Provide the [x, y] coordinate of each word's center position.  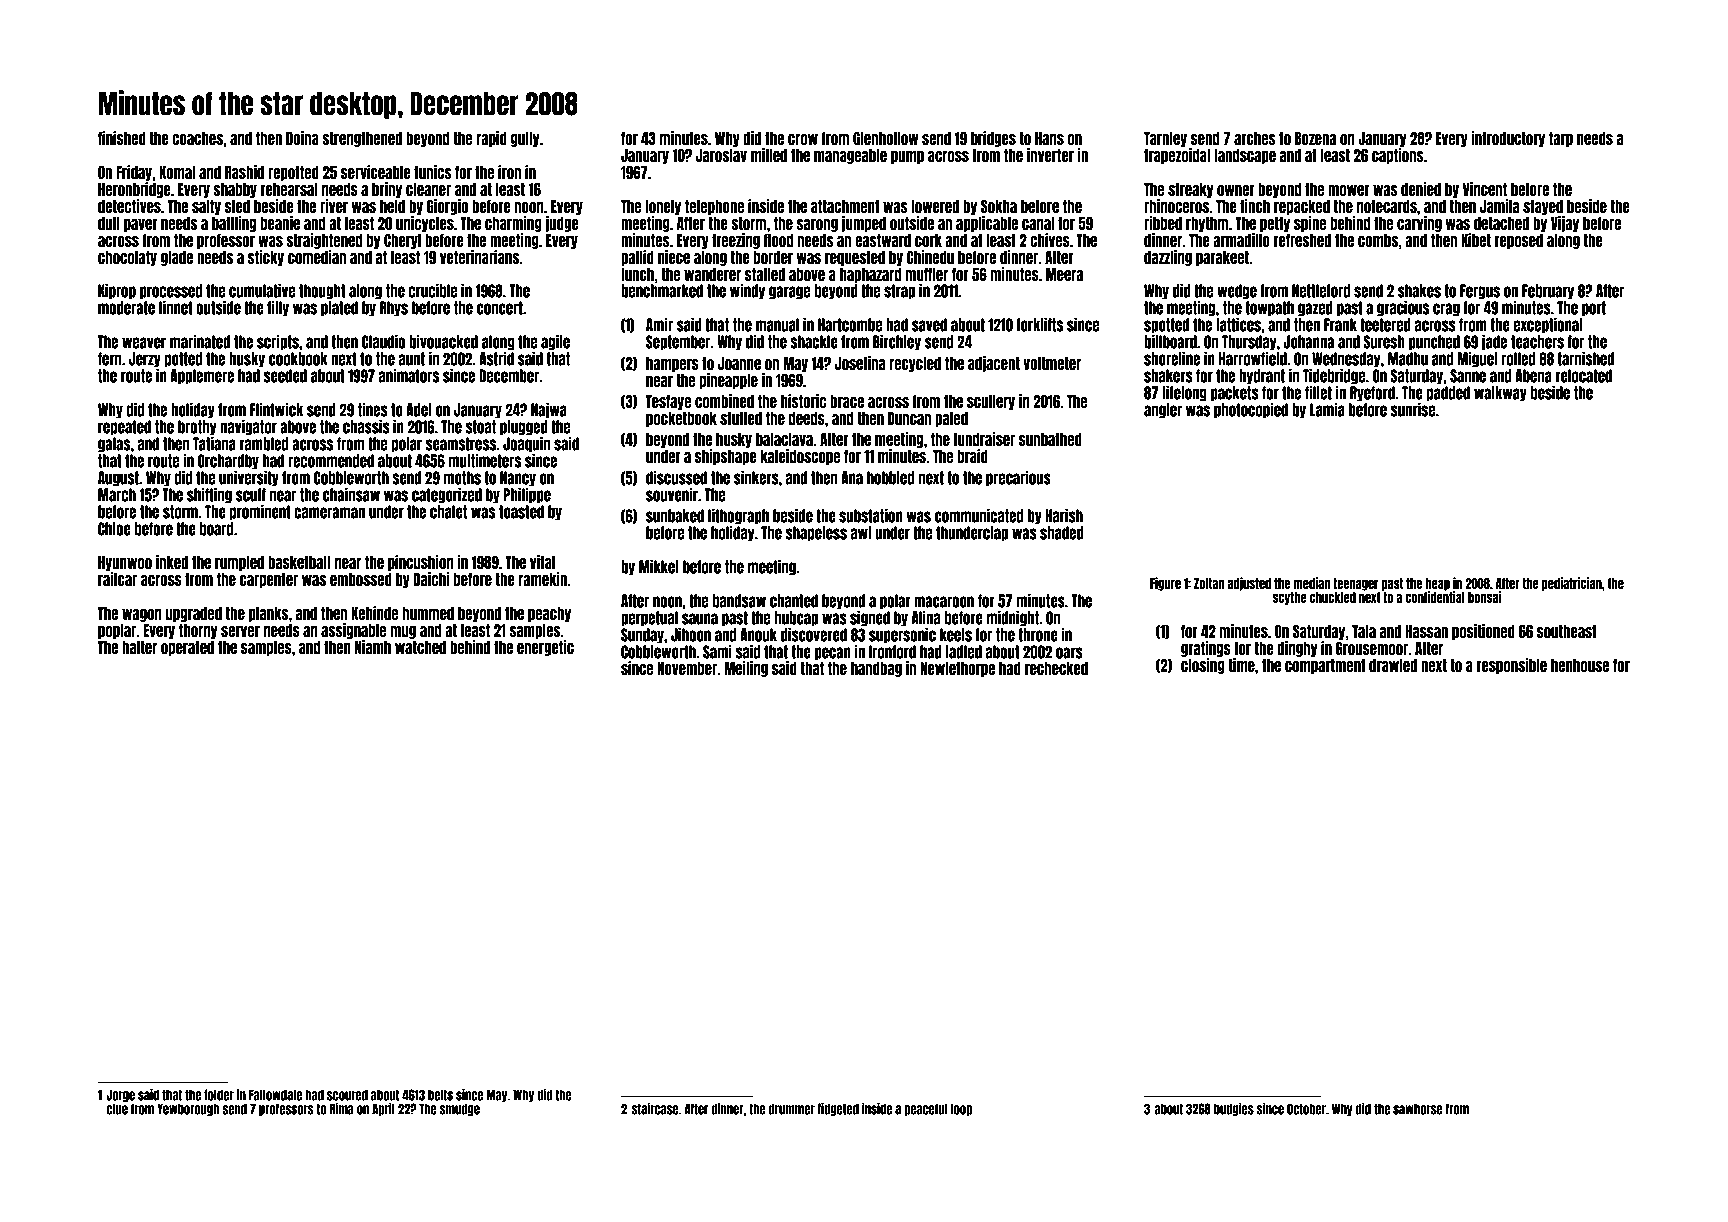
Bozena [1315, 138]
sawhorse [1418, 1109]
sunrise [1413, 409]
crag [1446, 310]
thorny [198, 631]
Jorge [120, 1095]
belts [440, 1095]
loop [961, 1109]
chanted [794, 601]
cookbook [298, 359]
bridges [993, 139]
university [249, 478]
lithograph [738, 516]
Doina [302, 138]
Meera [1064, 274]
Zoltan [1209, 583]
